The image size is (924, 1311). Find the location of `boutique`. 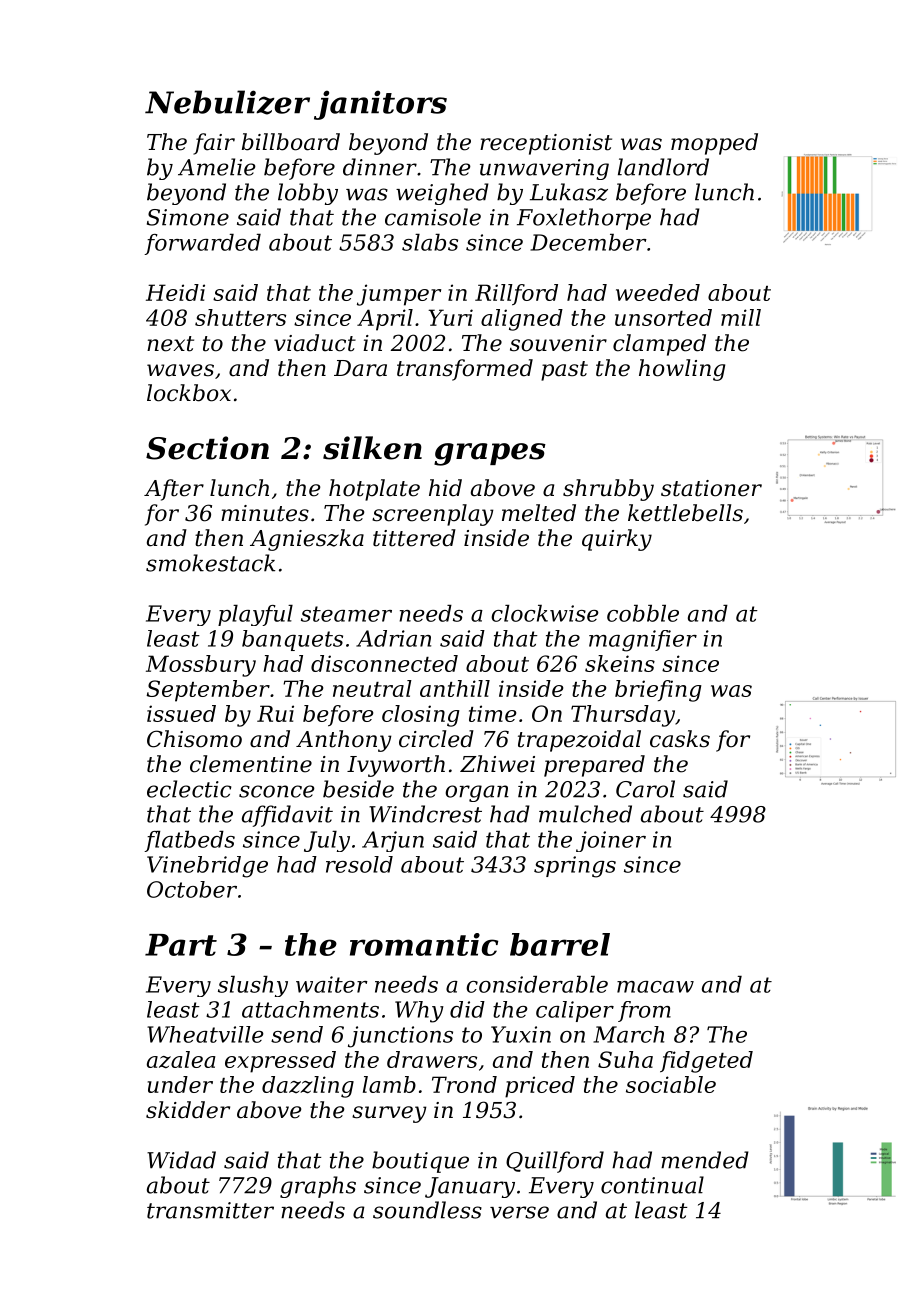

boutique is located at coordinates (420, 1162).
